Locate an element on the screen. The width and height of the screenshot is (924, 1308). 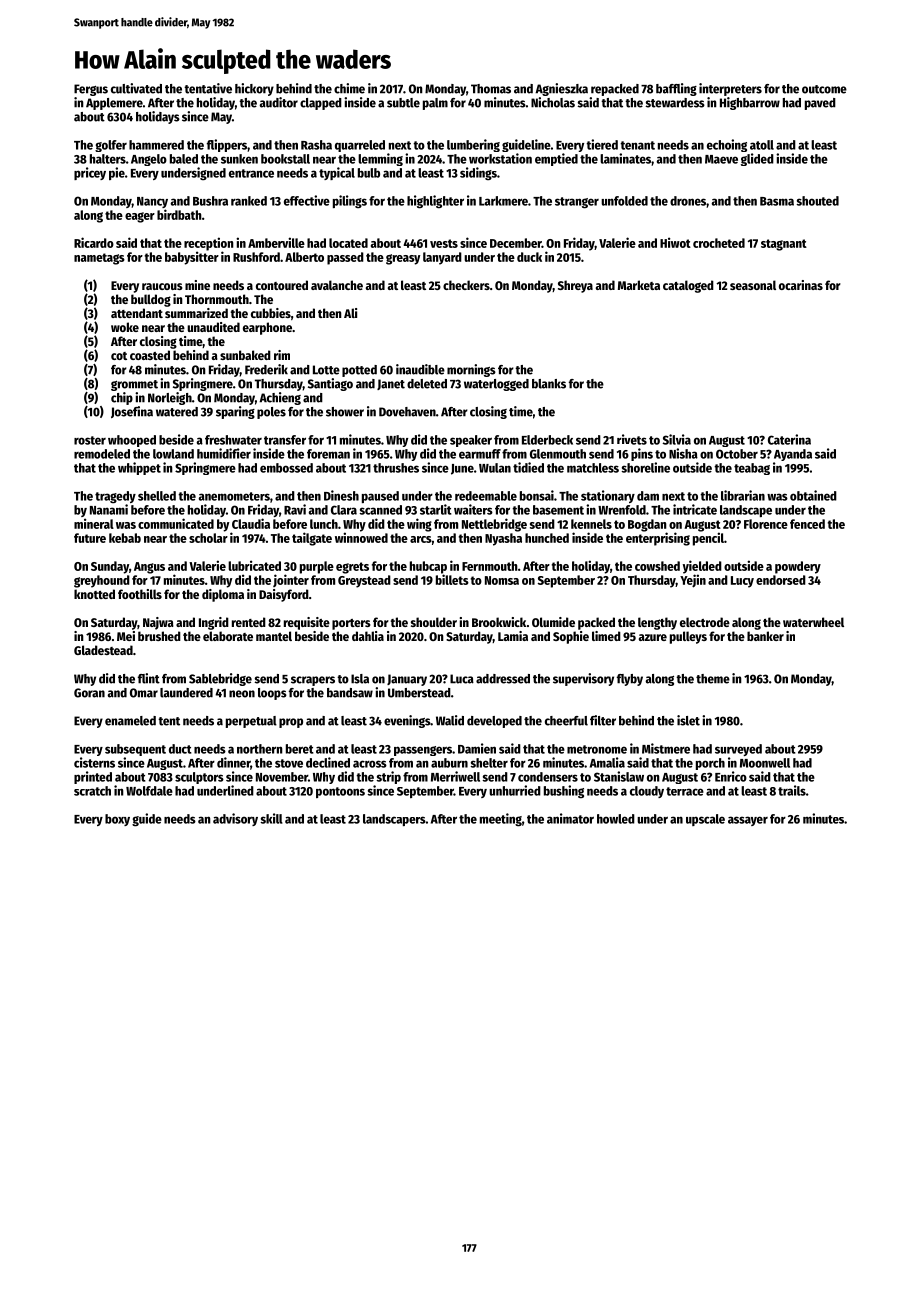
Amberville is located at coordinates (276, 242).
